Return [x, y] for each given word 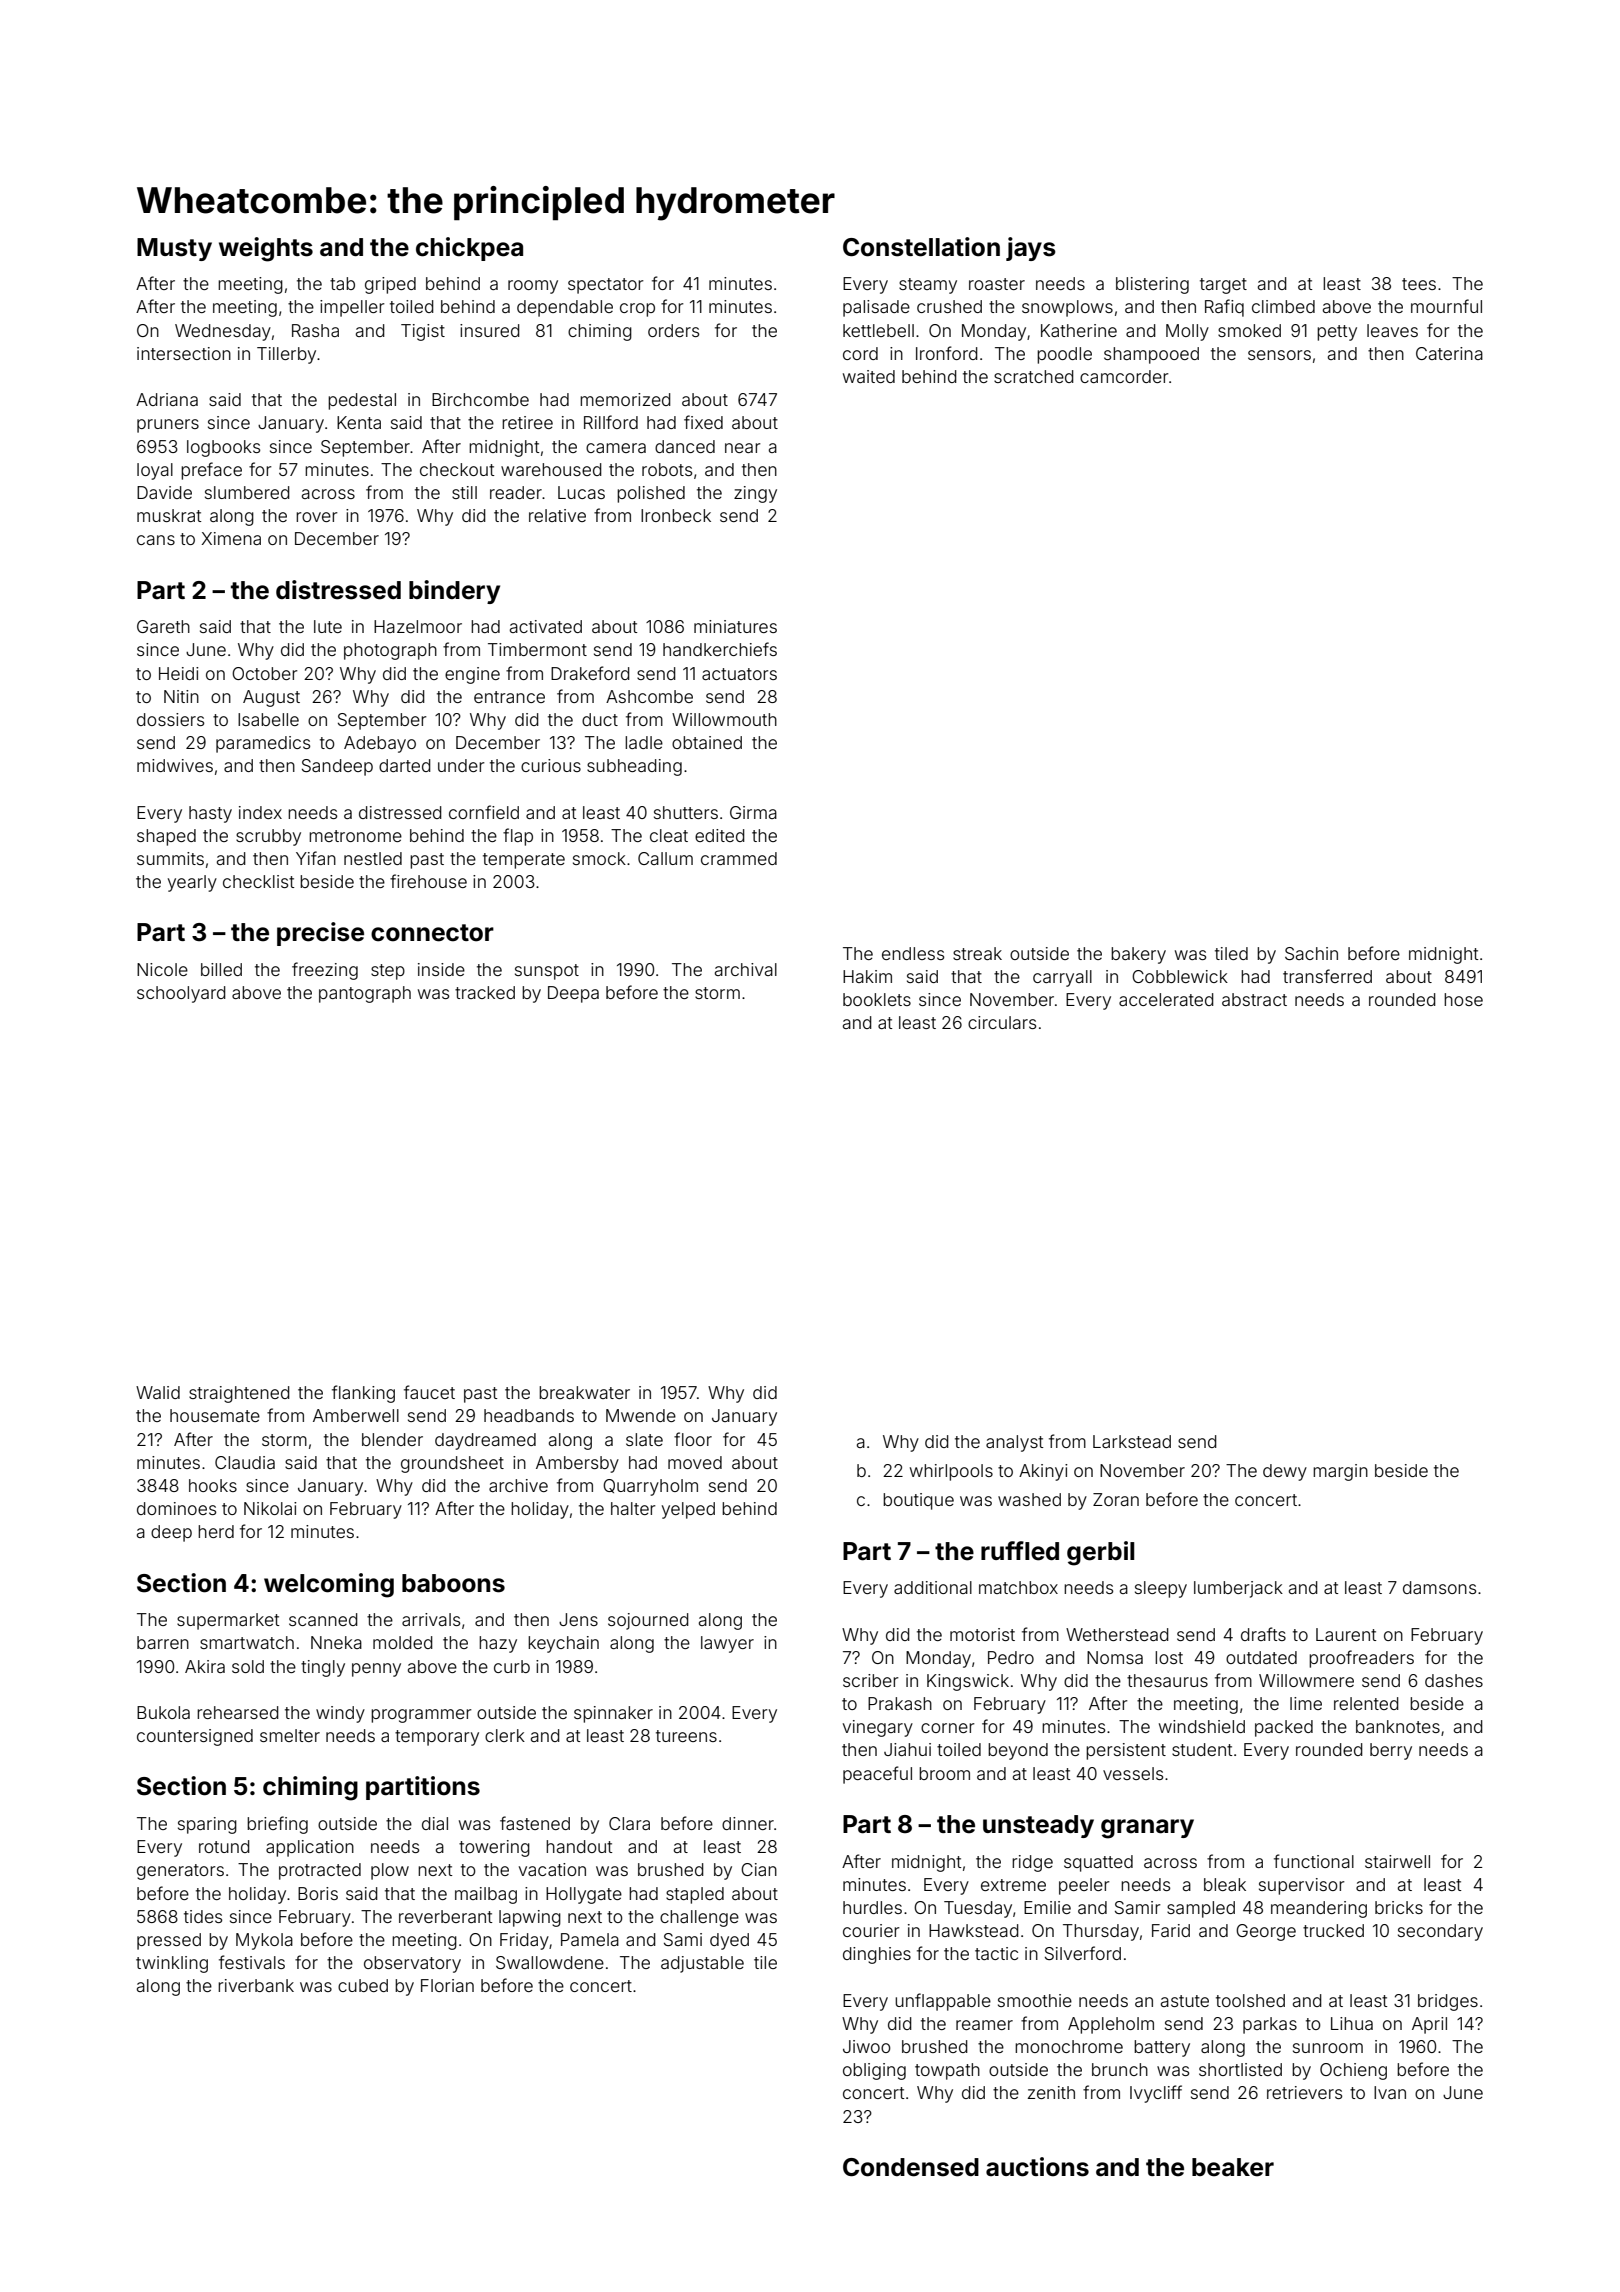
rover [317, 517]
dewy [1285, 1472]
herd [216, 1531]
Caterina [1449, 353]
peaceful [877, 1775]
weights [266, 249]
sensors [1279, 355]
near [743, 448]
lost [1169, 1657]
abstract [1254, 999]
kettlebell [878, 330]
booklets [877, 999]
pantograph [365, 994]
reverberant [445, 1916]
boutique [918, 1501]
